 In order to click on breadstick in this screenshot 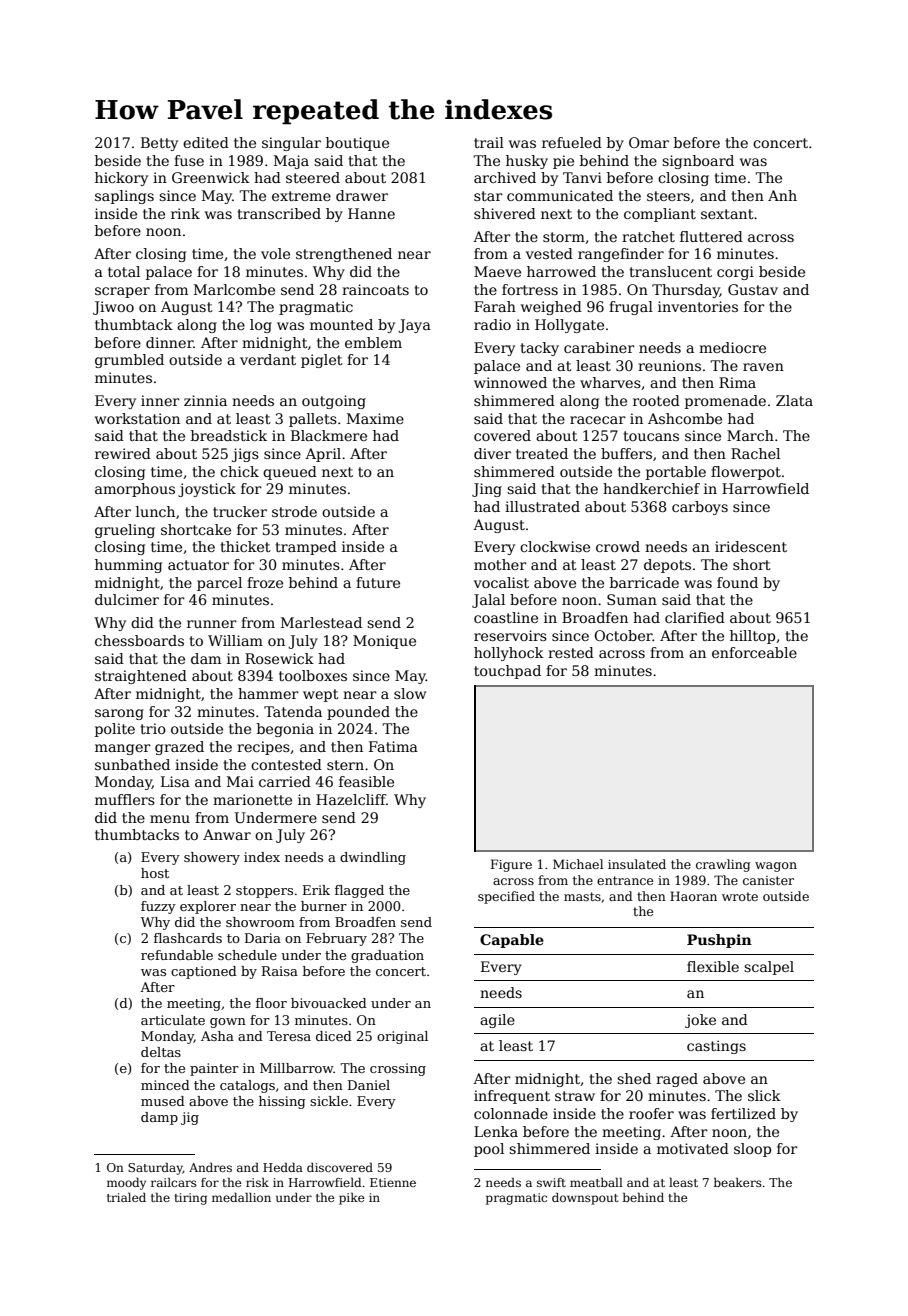, I will do `click(229, 435)`.
